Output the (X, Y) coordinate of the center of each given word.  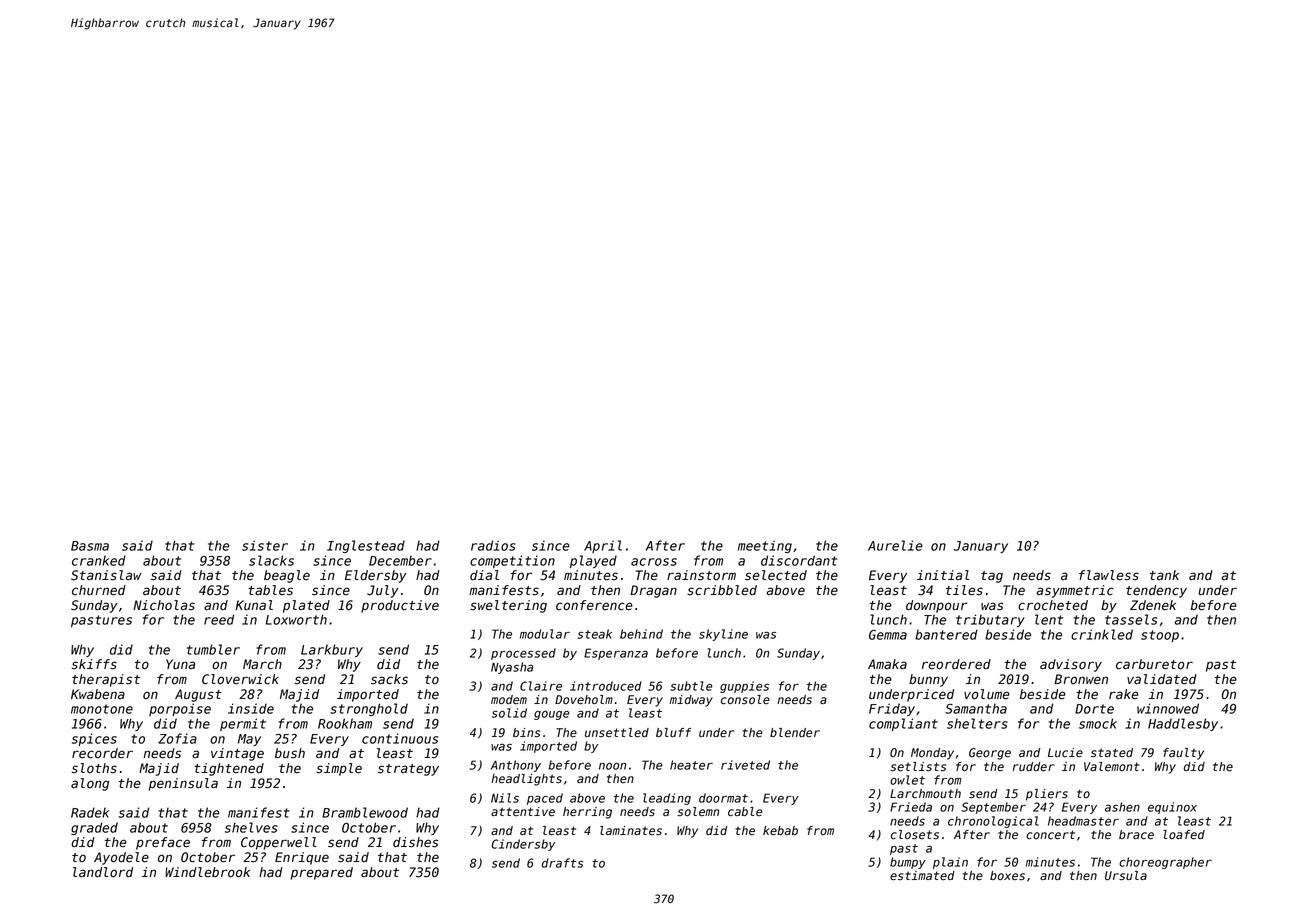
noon (613, 766)
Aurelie (895, 545)
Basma (90, 546)
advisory (1071, 665)
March (262, 664)
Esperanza (616, 654)
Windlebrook (207, 872)
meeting (765, 546)
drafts (562, 863)
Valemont (1112, 767)
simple (339, 769)
